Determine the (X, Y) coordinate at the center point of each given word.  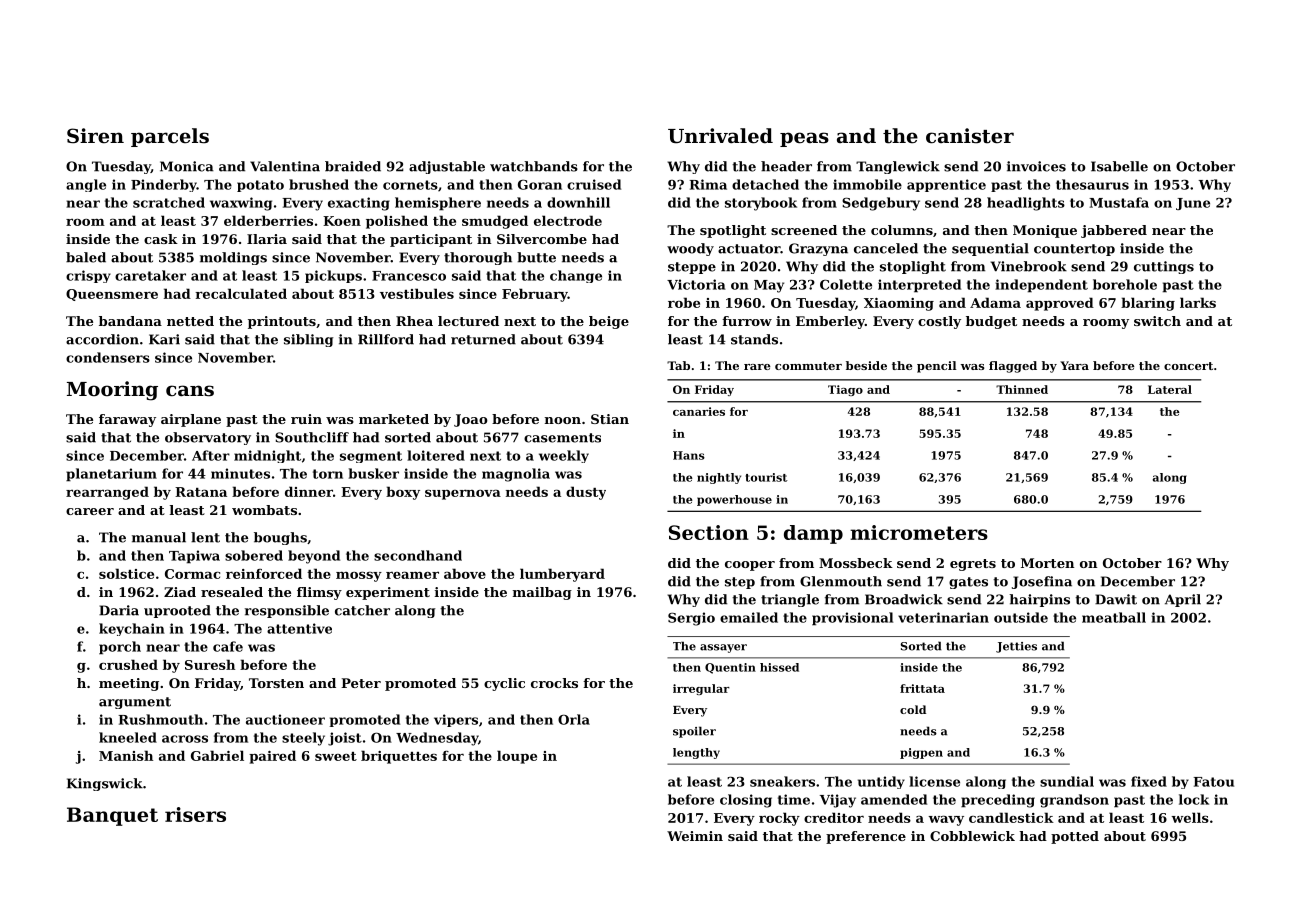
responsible (287, 611)
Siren (95, 136)
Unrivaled (720, 136)
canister (970, 136)
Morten (1047, 563)
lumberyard (562, 575)
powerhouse (734, 500)
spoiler (694, 732)
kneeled (128, 737)
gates (968, 583)
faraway (127, 420)
